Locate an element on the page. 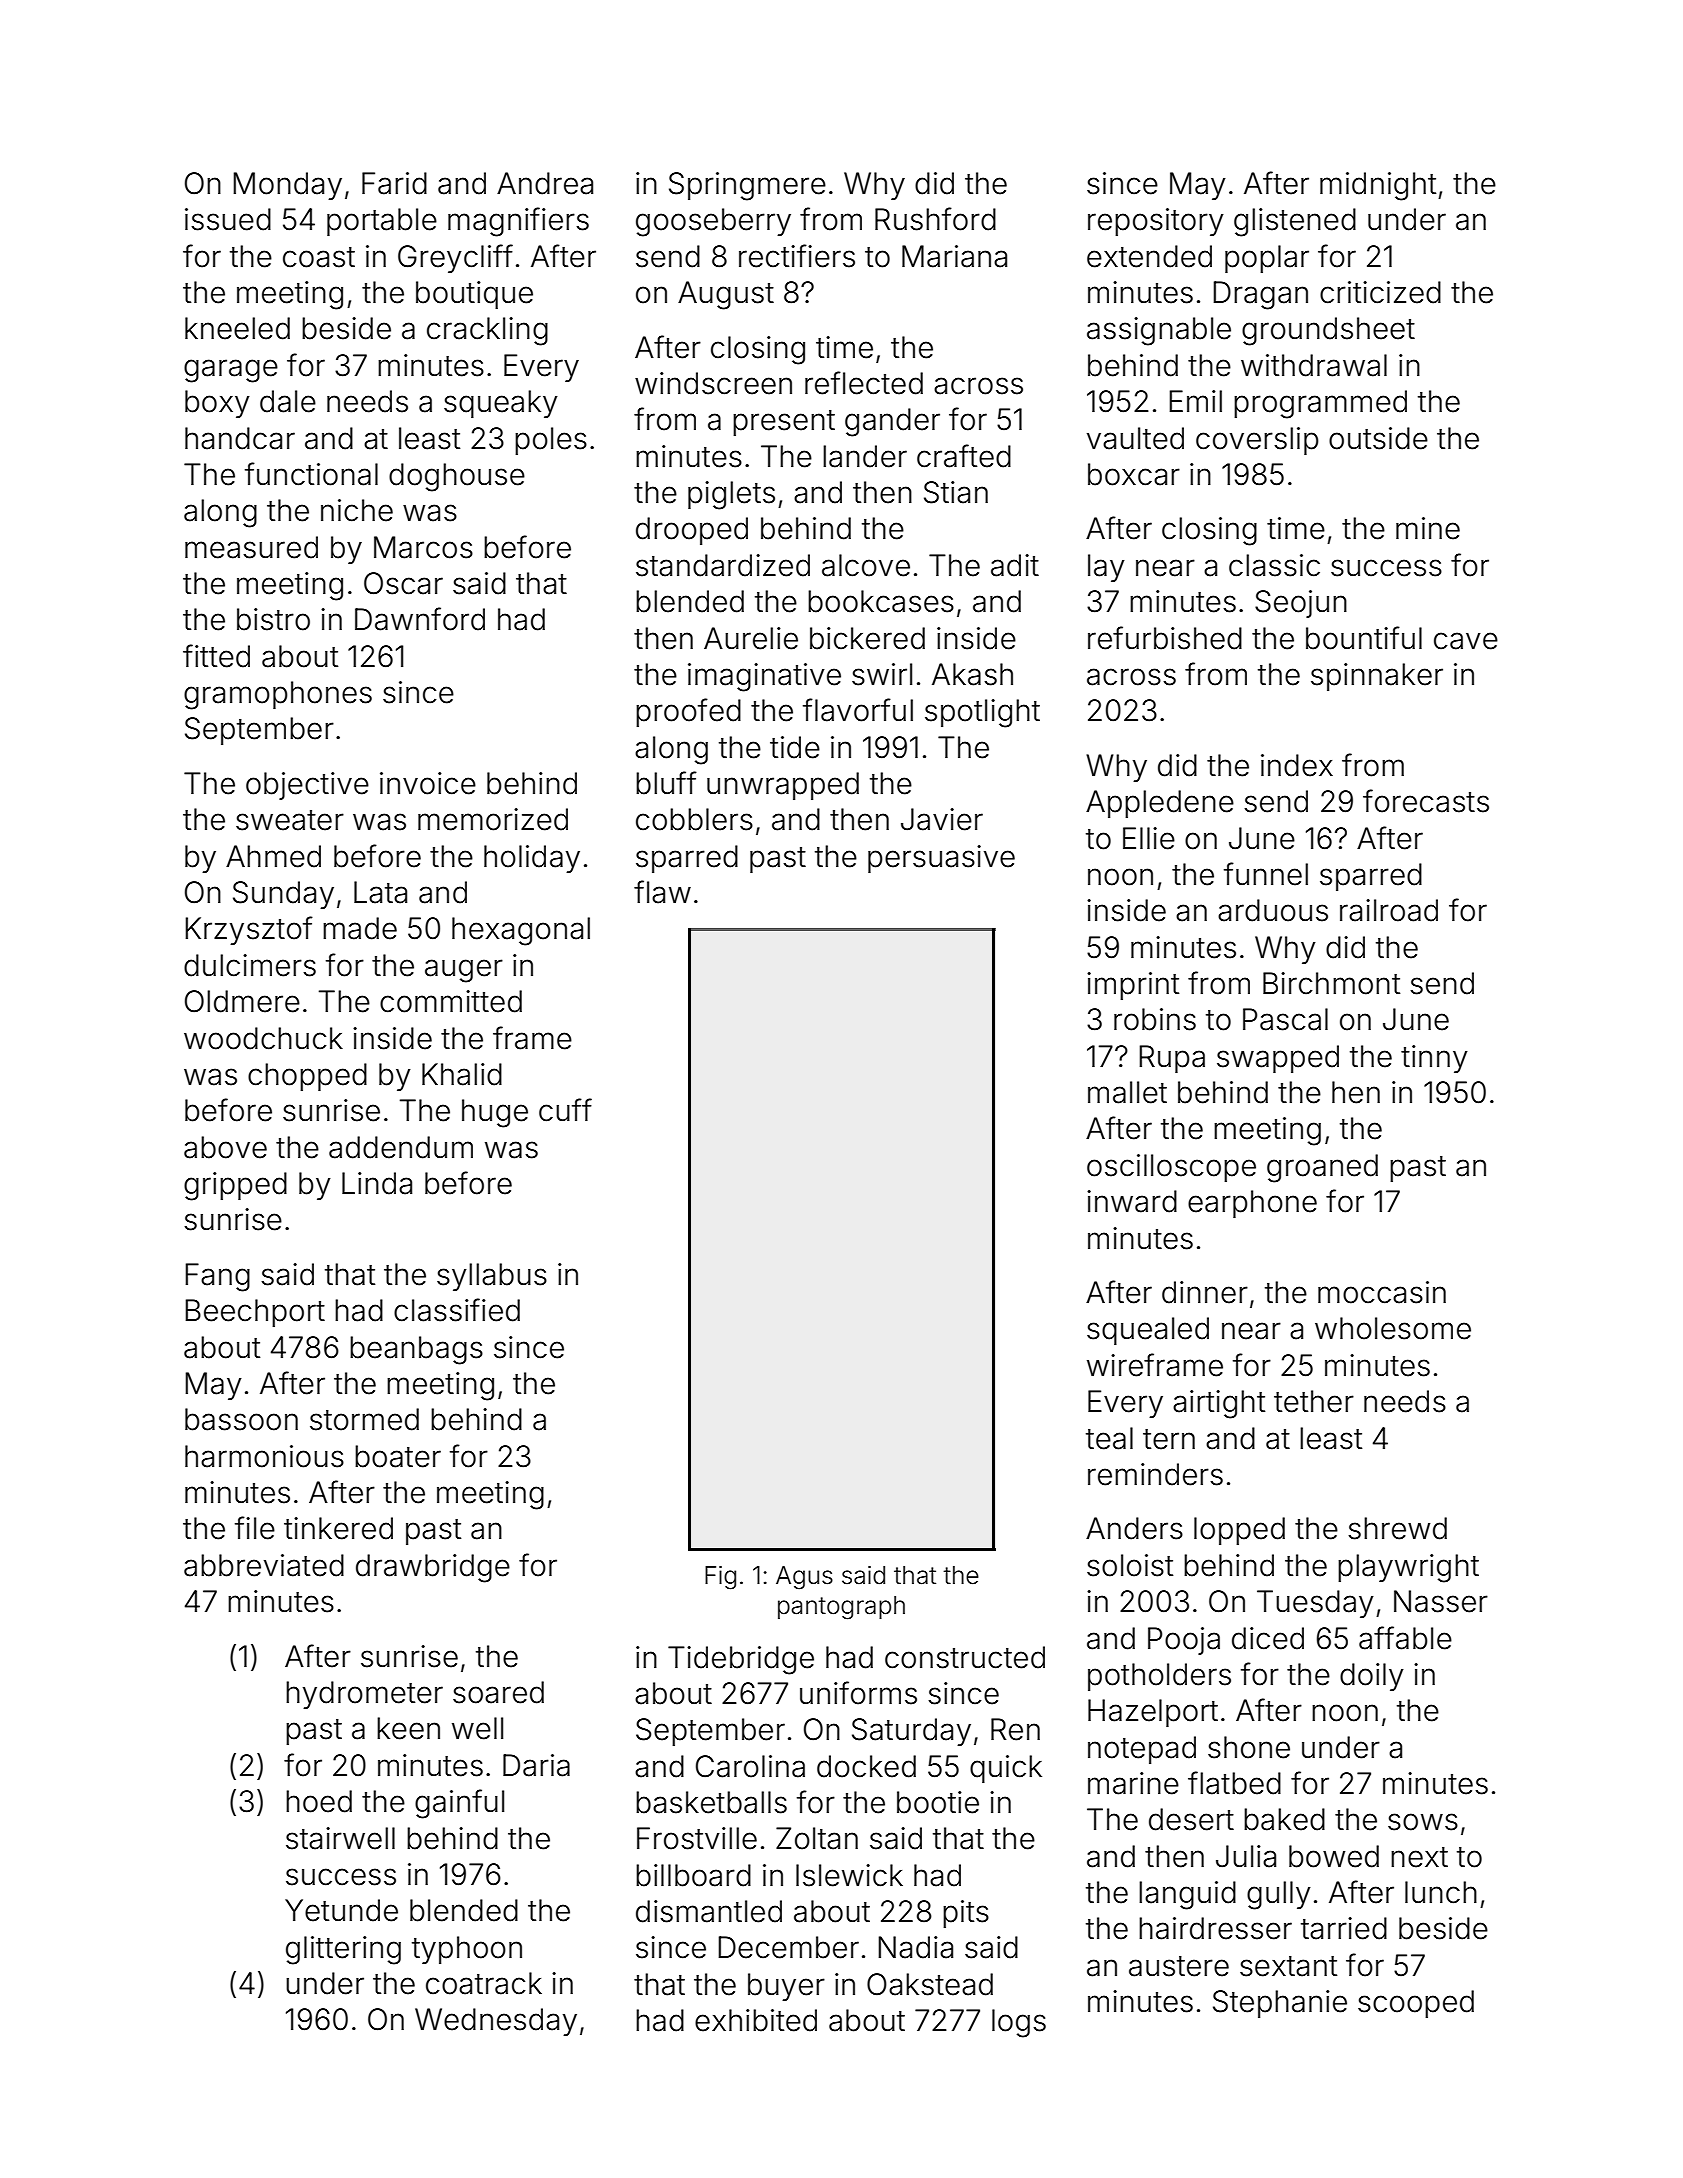 This page has height=2178, width=1683. repository is located at coordinates (1156, 222).
